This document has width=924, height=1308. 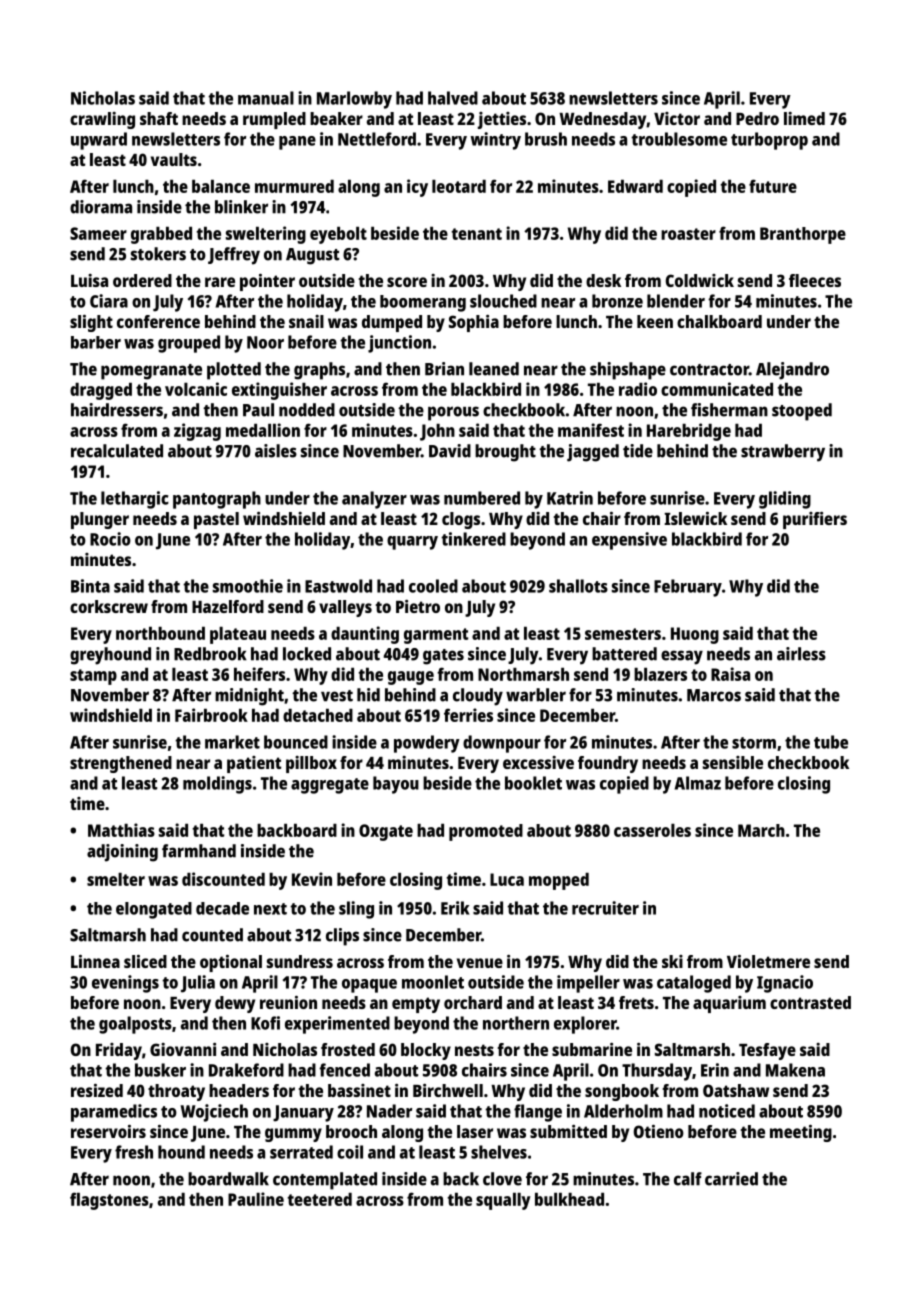 What do you see at coordinates (700, 280) in the document?
I see `Coldwick` at bounding box center [700, 280].
